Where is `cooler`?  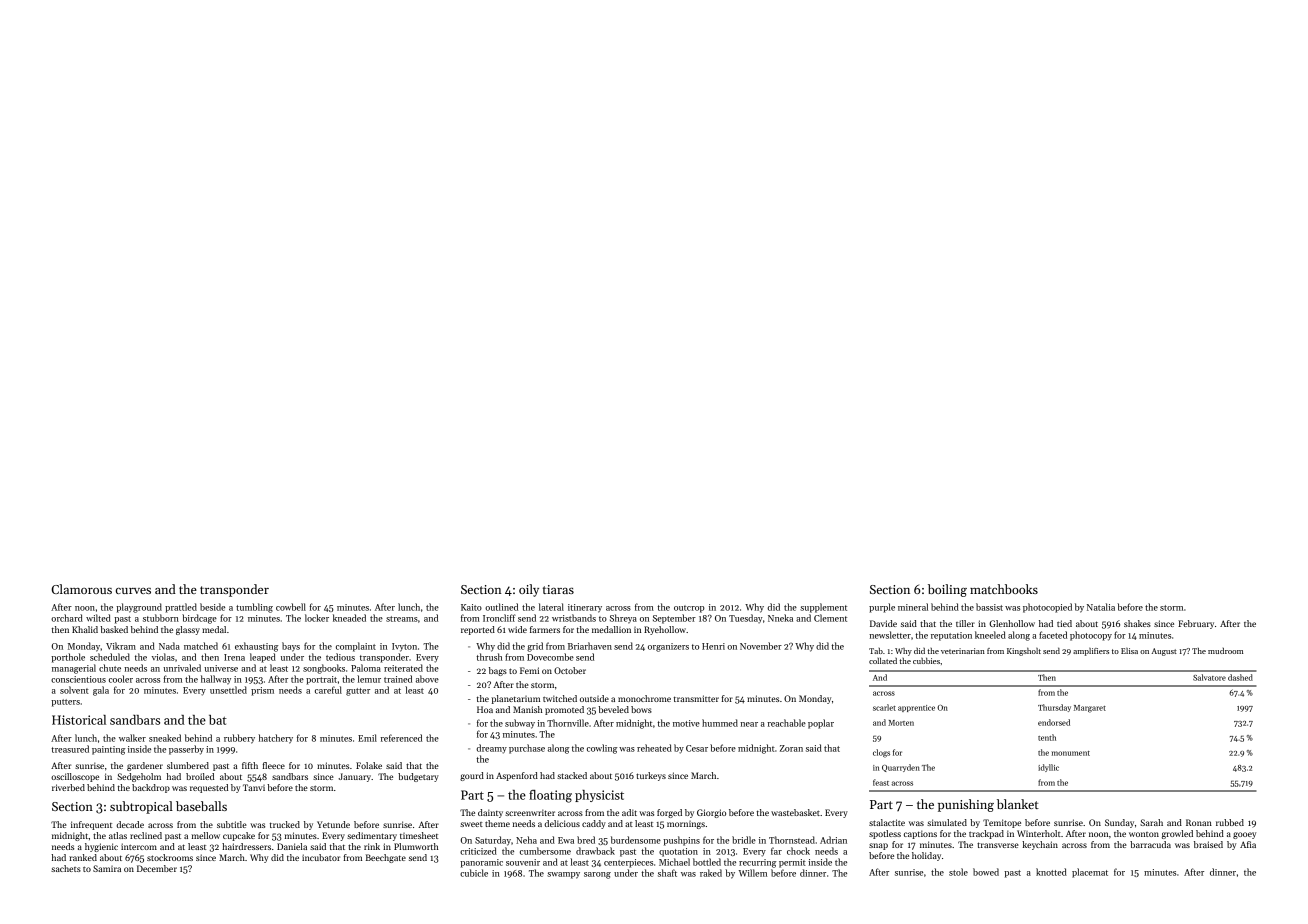 cooler is located at coordinates (121, 679).
